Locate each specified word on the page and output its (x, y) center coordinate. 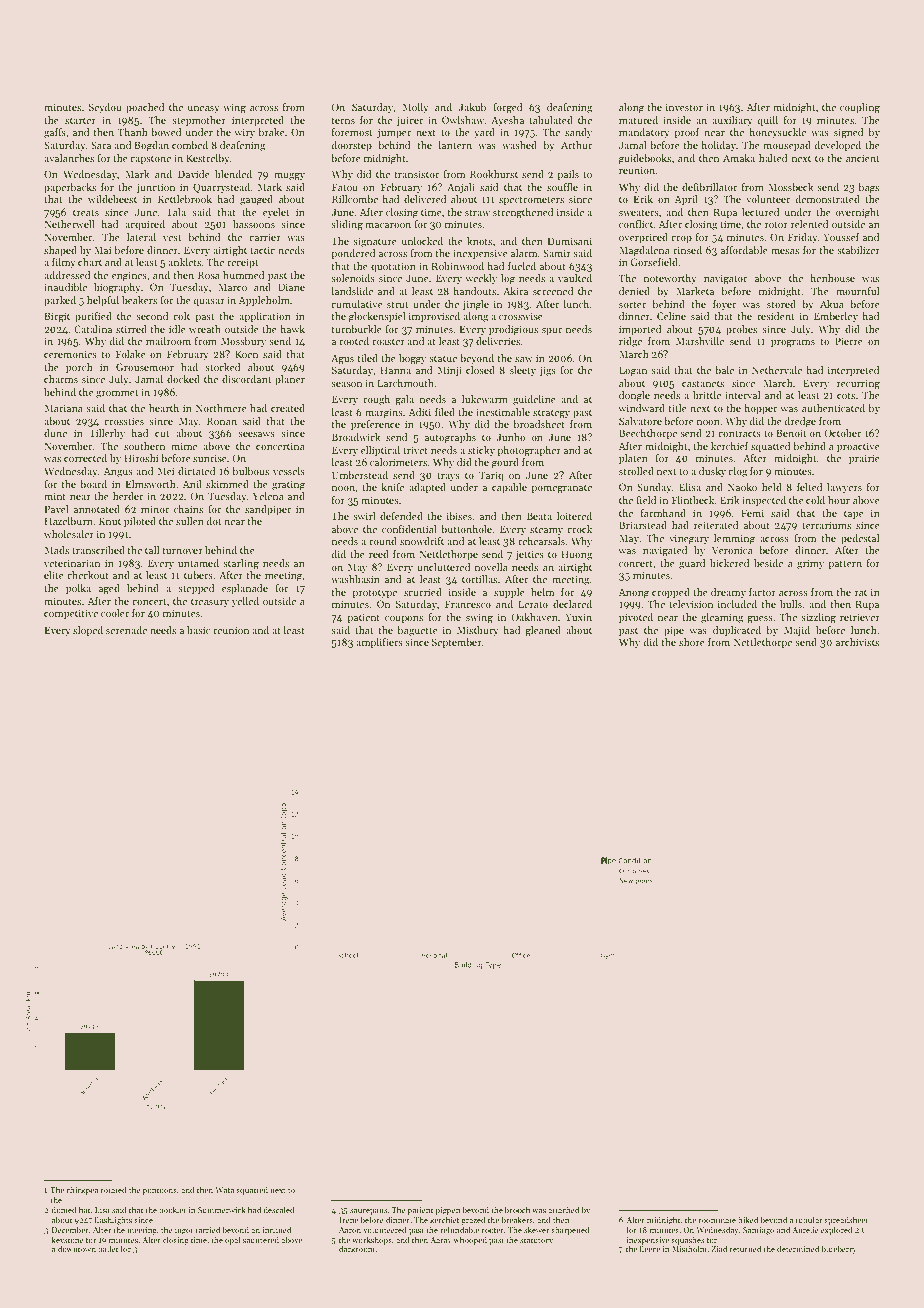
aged (109, 589)
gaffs (55, 133)
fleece (650, 1248)
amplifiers (379, 643)
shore (692, 642)
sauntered (261, 1239)
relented (810, 224)
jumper (394, 133)
